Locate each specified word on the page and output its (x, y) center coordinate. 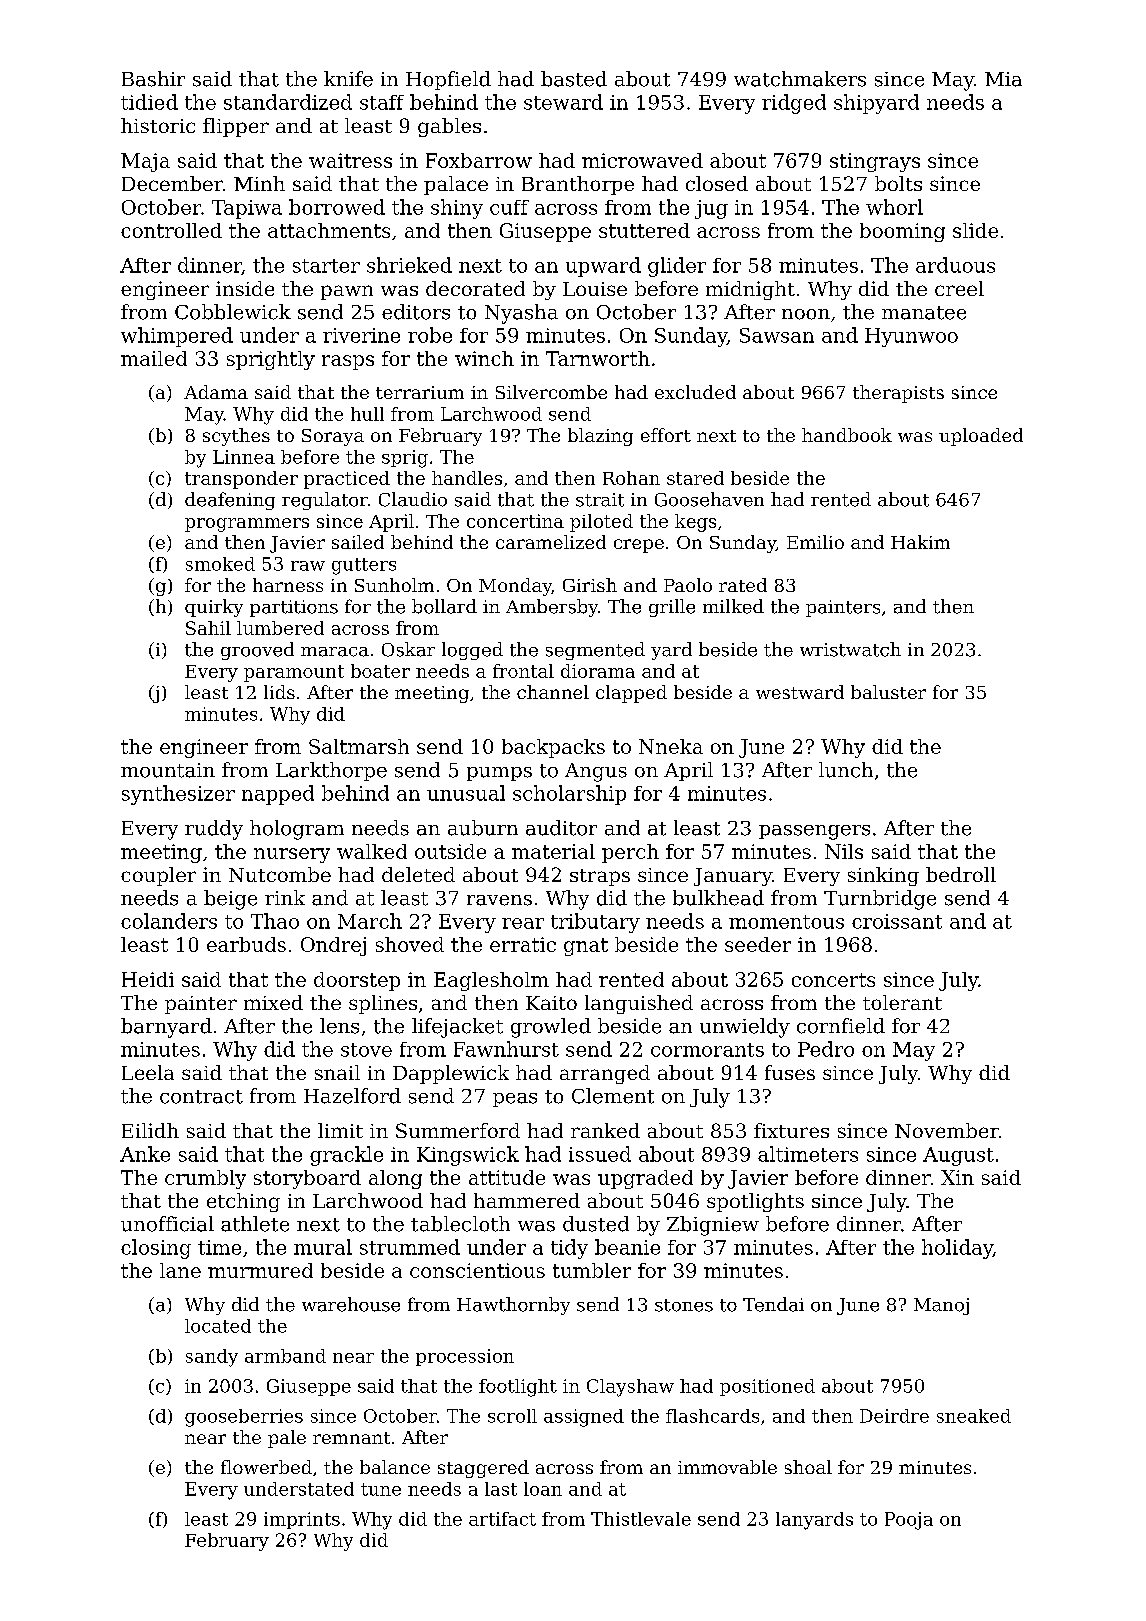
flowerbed (266, 1467)
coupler (158, 876)
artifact (502, 1519)
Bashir (153, 79)
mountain (168, 770)
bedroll (961, 874)
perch (630, 853)
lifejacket (457, 1028)
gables (449, 127)
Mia (1003, 79)
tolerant (902, 1002)
